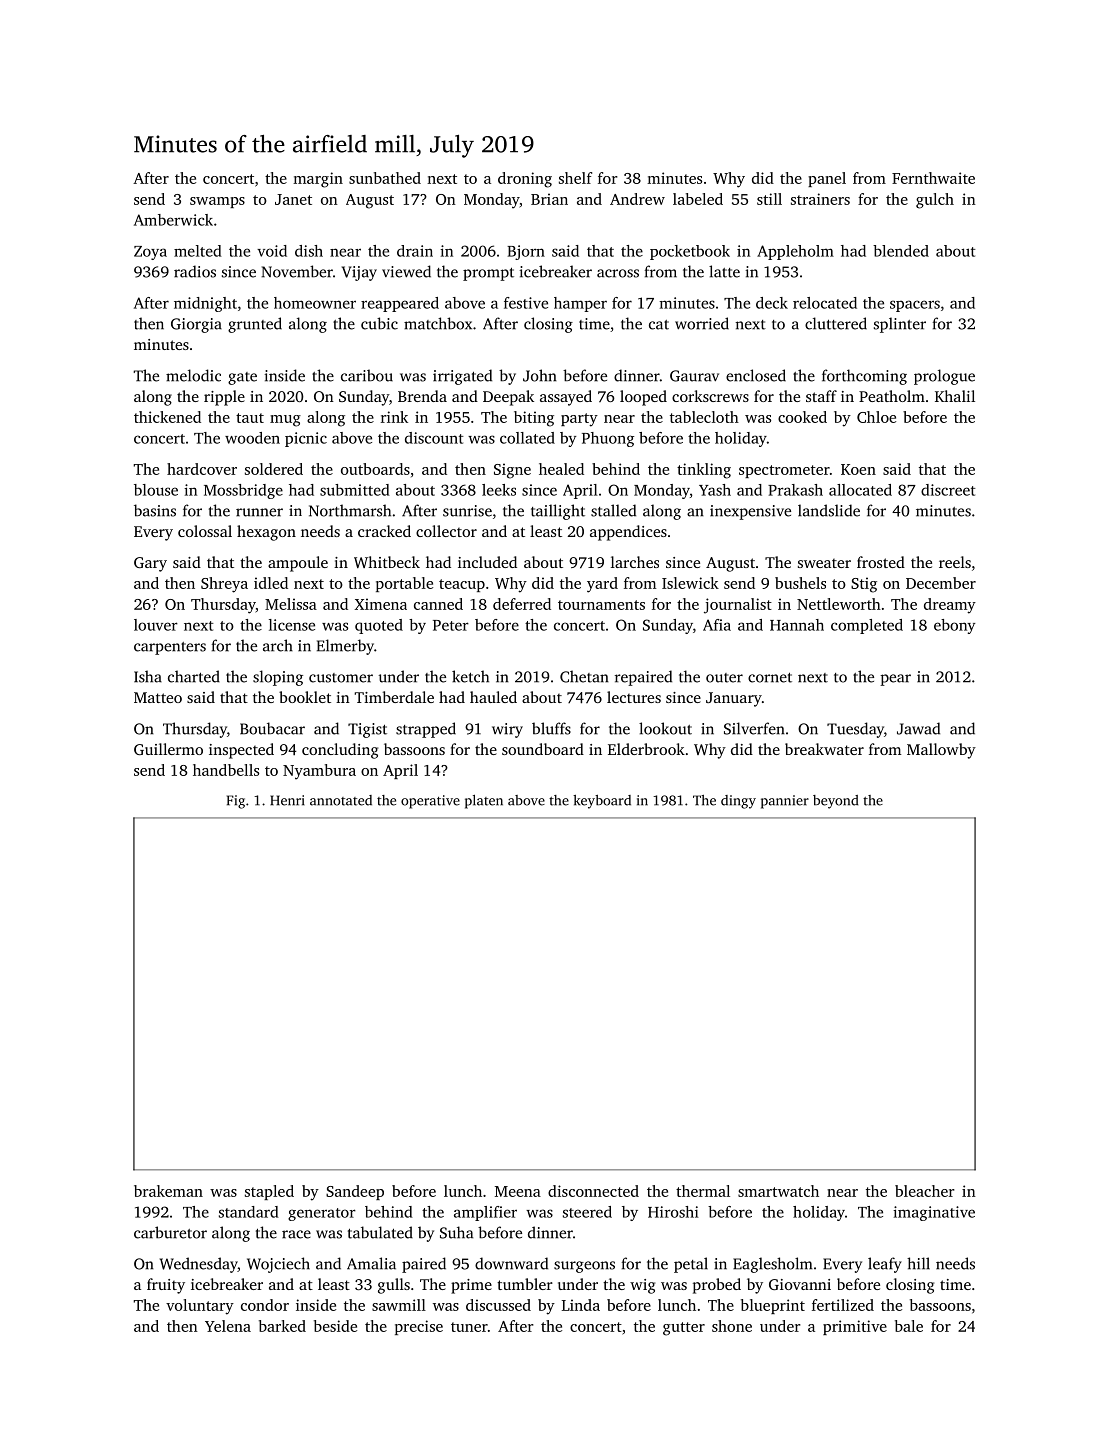 Image resolution: width=1109 pixels, height=1435 pixels. I want to click on sloping, so click(278, 678).
